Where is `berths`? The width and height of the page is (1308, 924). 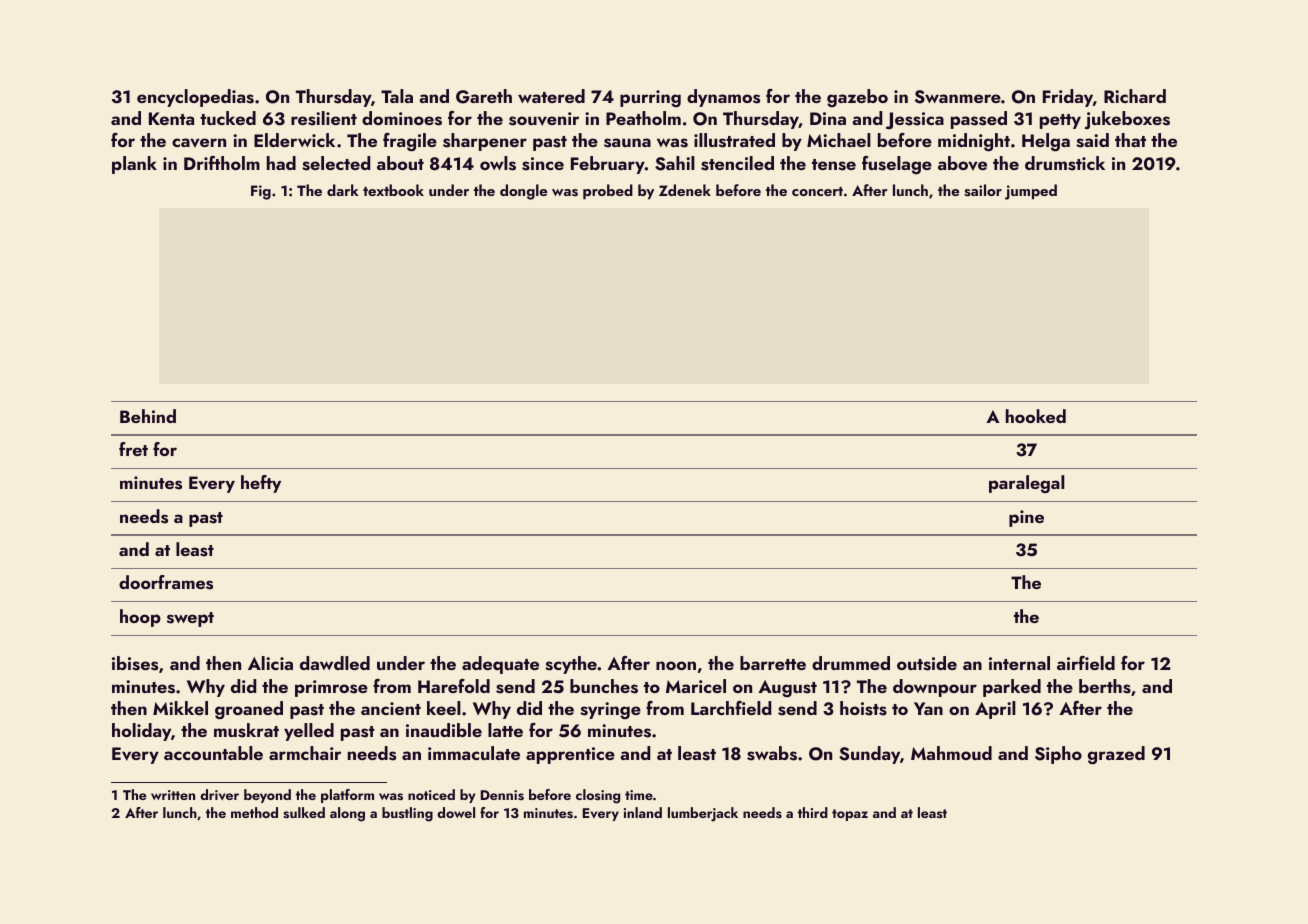
berths is located at coordinates (1105, 686).
